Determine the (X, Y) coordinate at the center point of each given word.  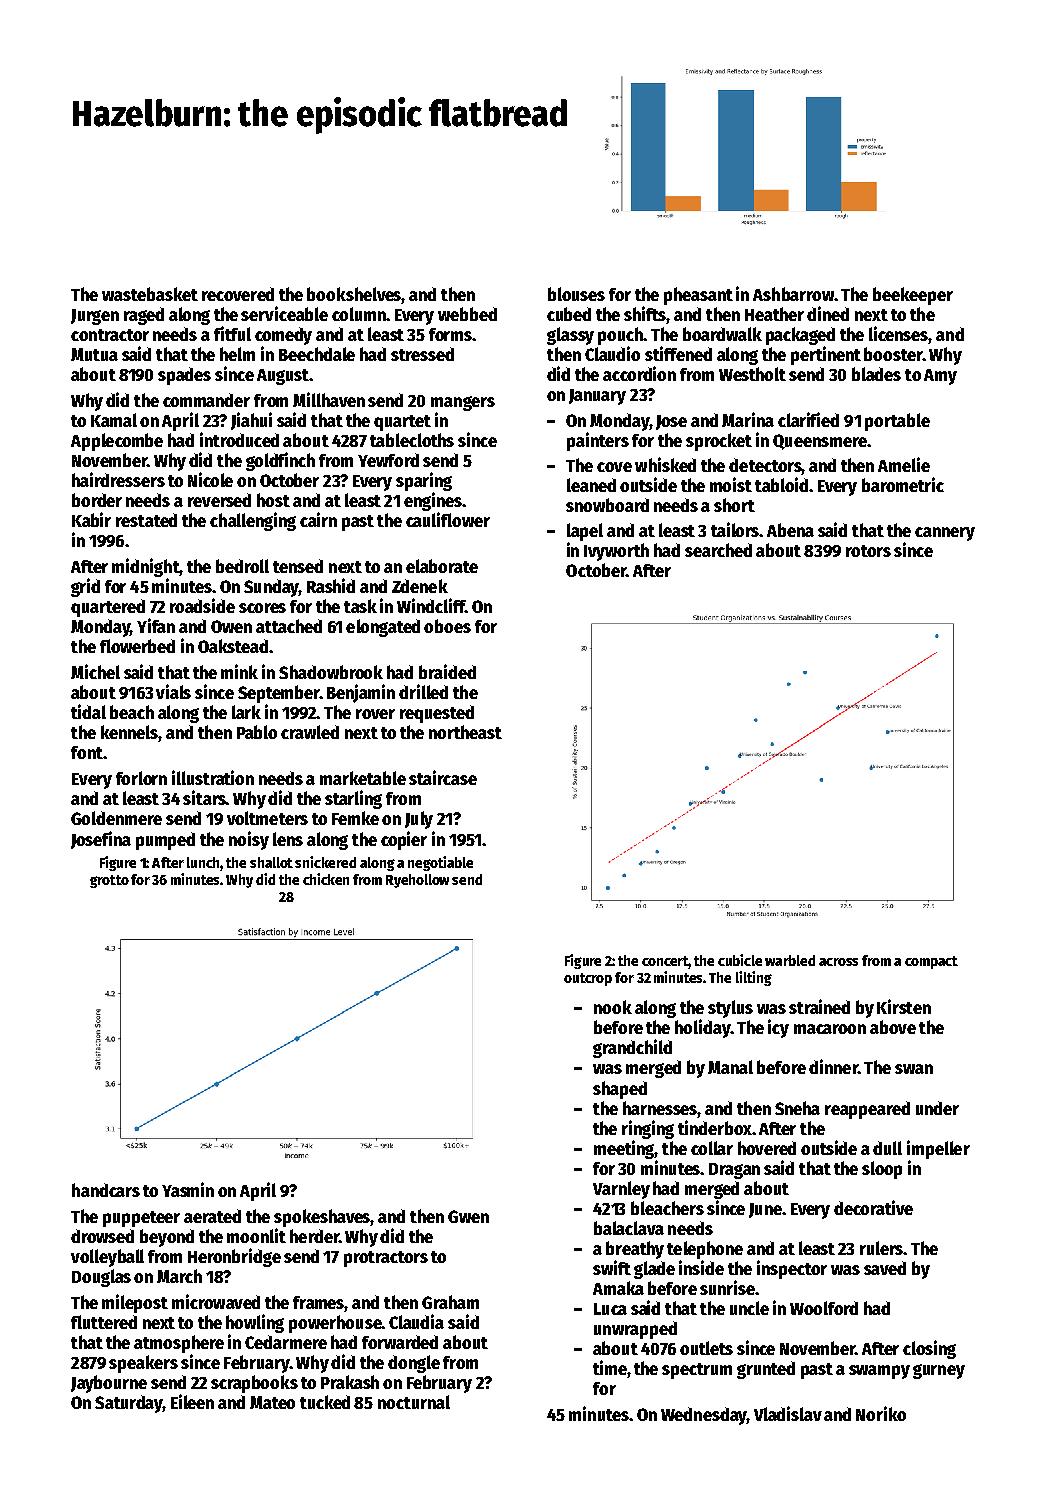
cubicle (740, 960)
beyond (167, 1238)
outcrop (588, 979)
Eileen (192, 1401)
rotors (868, 551)
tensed (298, 566)
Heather (774, 314)
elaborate (442, 566)
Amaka (618, 1288)
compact (931, 962)
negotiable (440, 863)
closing (929, 1349)
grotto (109, 881)
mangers (463, 403)
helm (237, 354)
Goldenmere (116, 818)
